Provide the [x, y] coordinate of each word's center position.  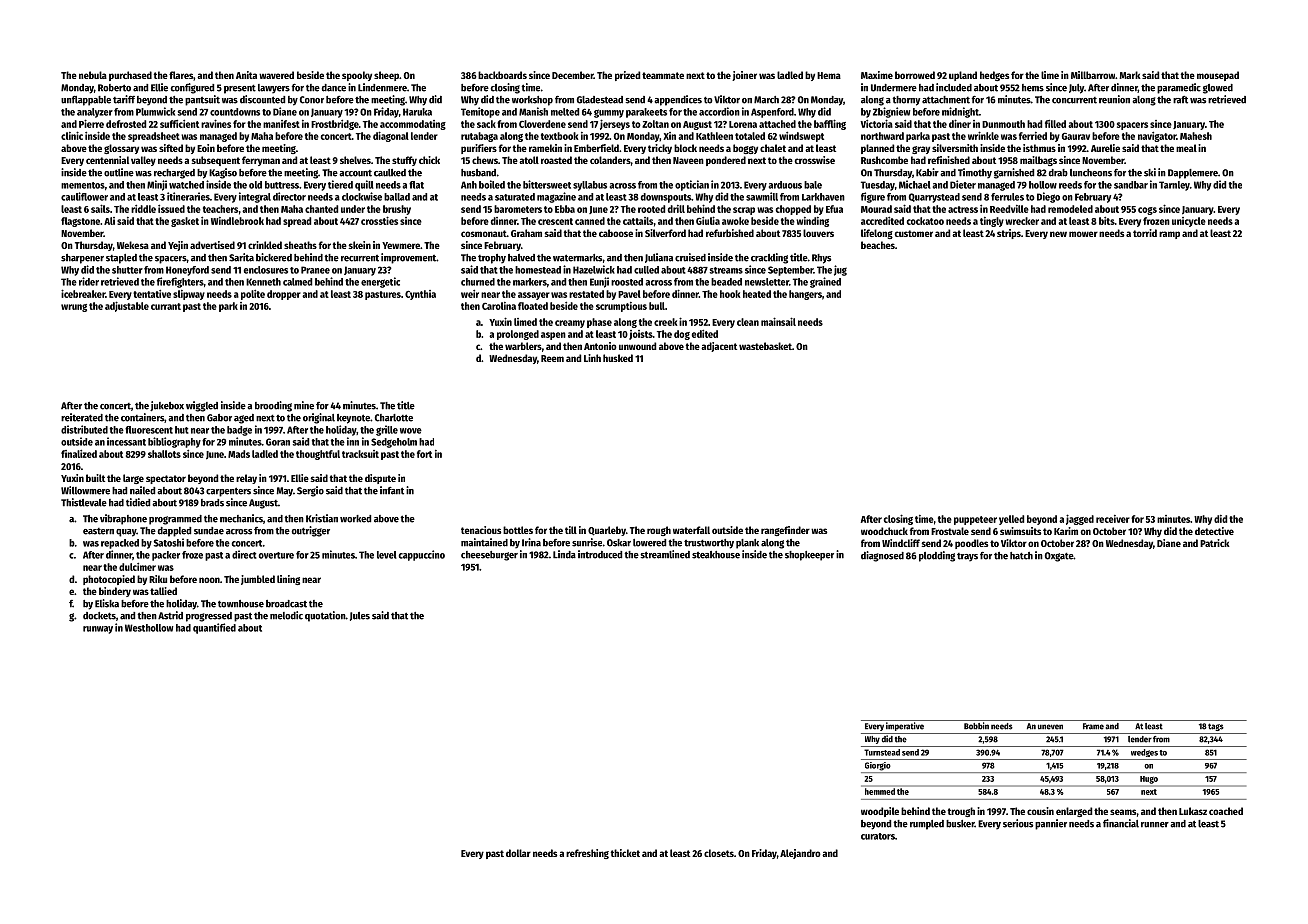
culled [646, 270]
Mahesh [1196, 136]
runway [98, 630]
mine [304, 405]
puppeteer [975, 520]
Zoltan [655, 124]
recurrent [360, 258]
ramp [1169, 235]
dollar [518, 853]
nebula [93, 75]
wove [411, 431]
